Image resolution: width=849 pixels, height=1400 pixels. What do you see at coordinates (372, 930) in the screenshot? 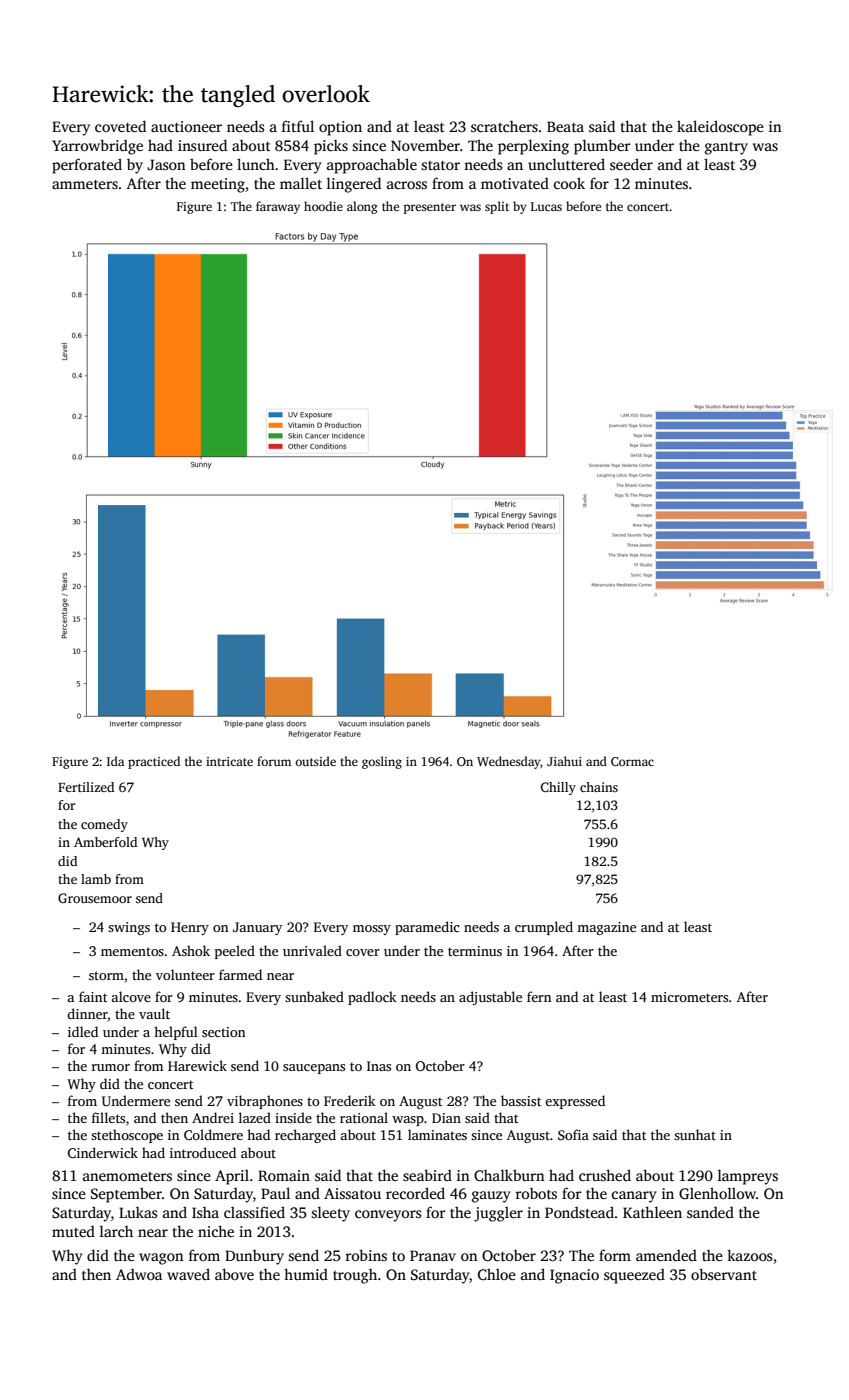
I see `mossy` at bounding box center [372, 930].
